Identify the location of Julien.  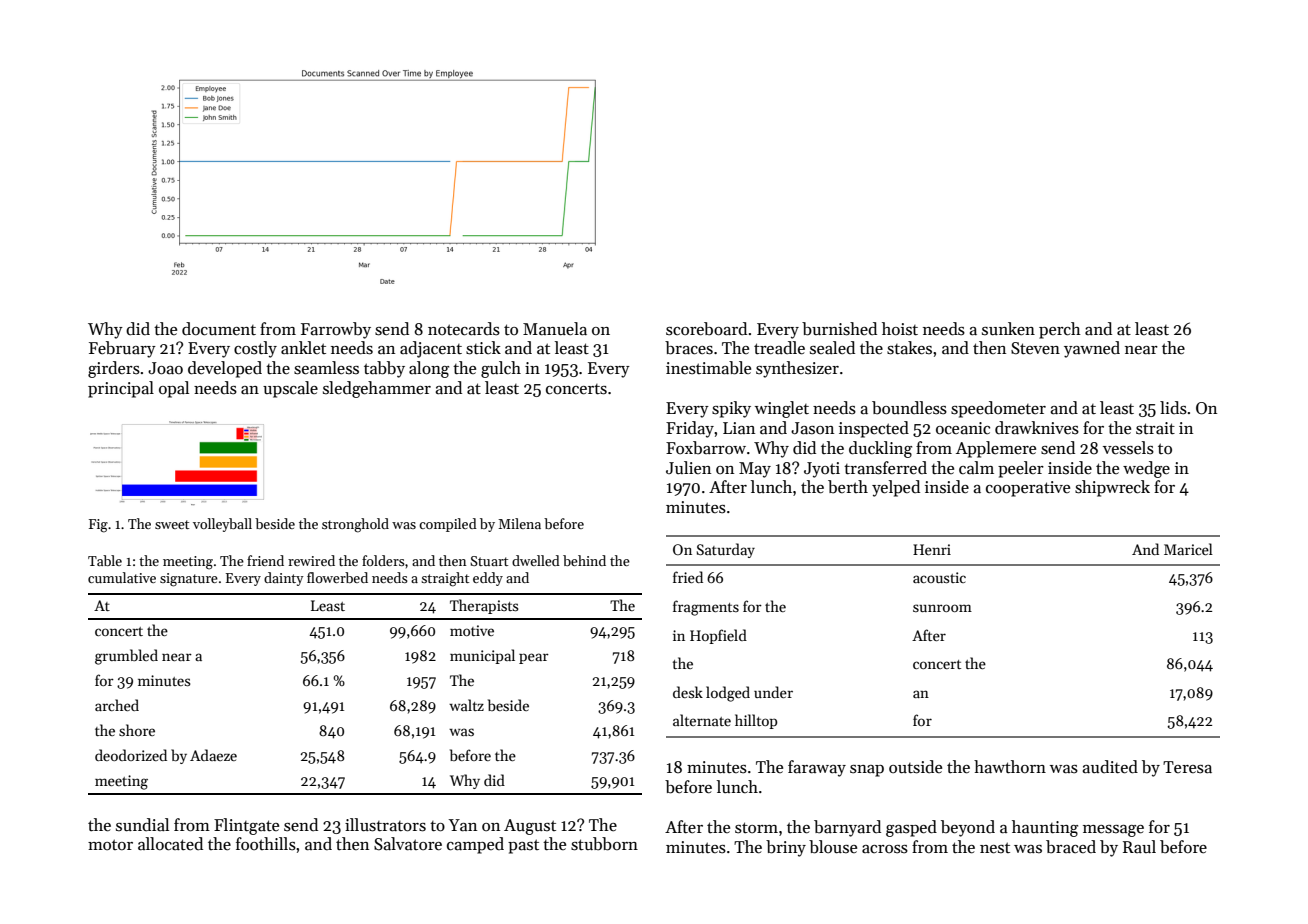
(688, 467).
